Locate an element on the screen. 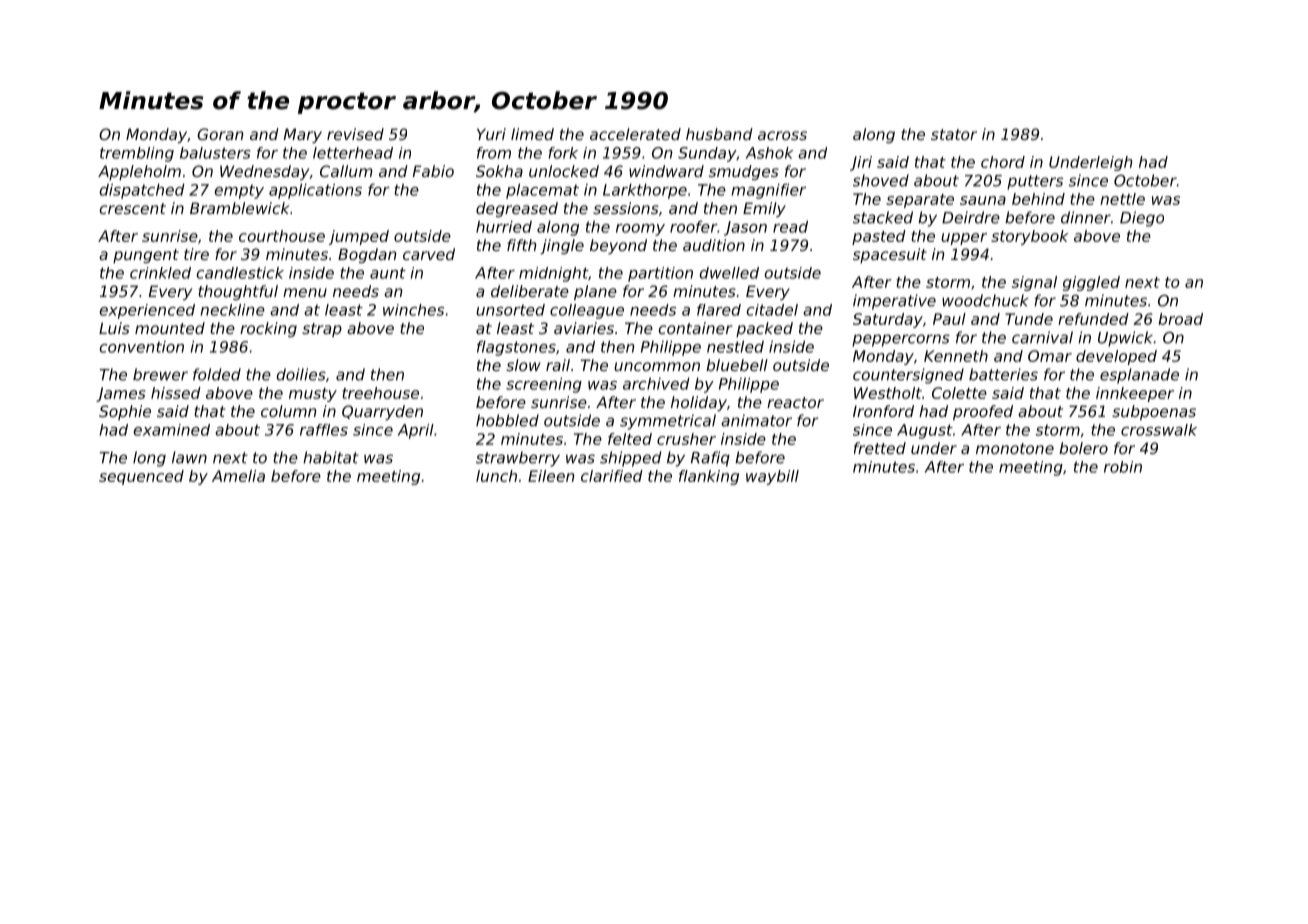 The height and width of the screenshot is (924, 1308). Colette is located at coordinates (959, 393).
